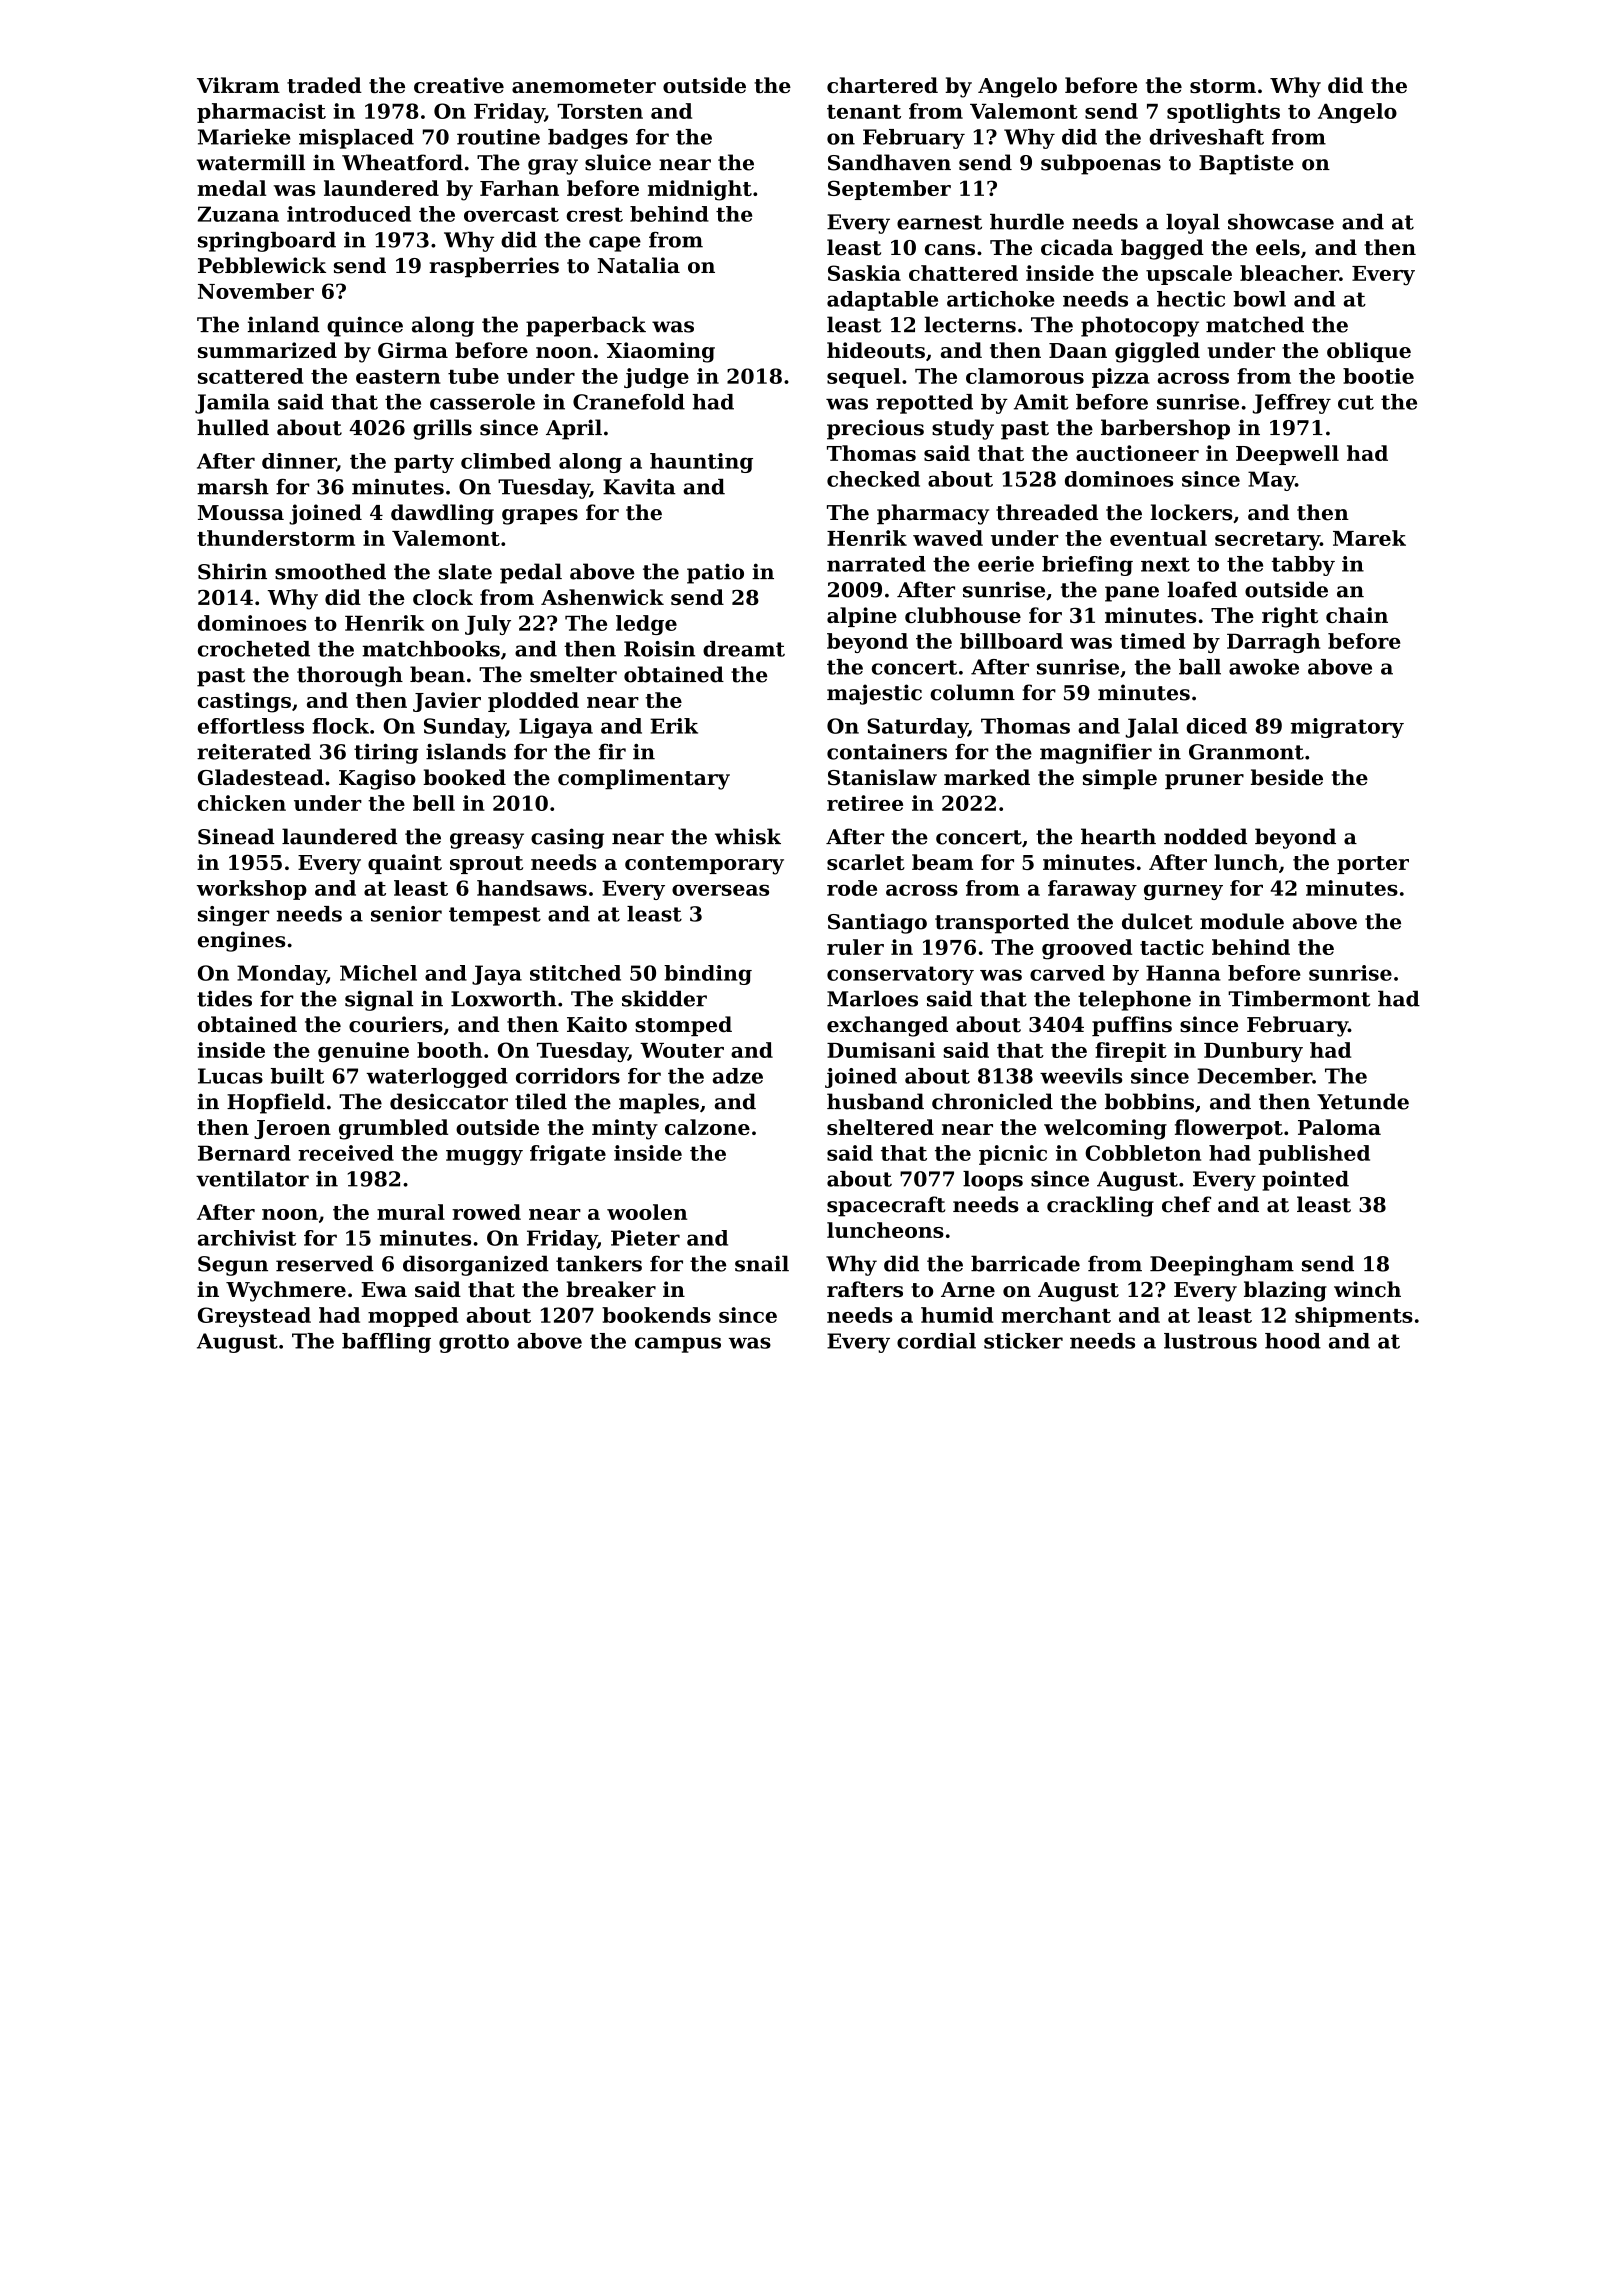 The height and width of the screenshot is (2292, 1620). I want to click on traded, so click(324, 85).
